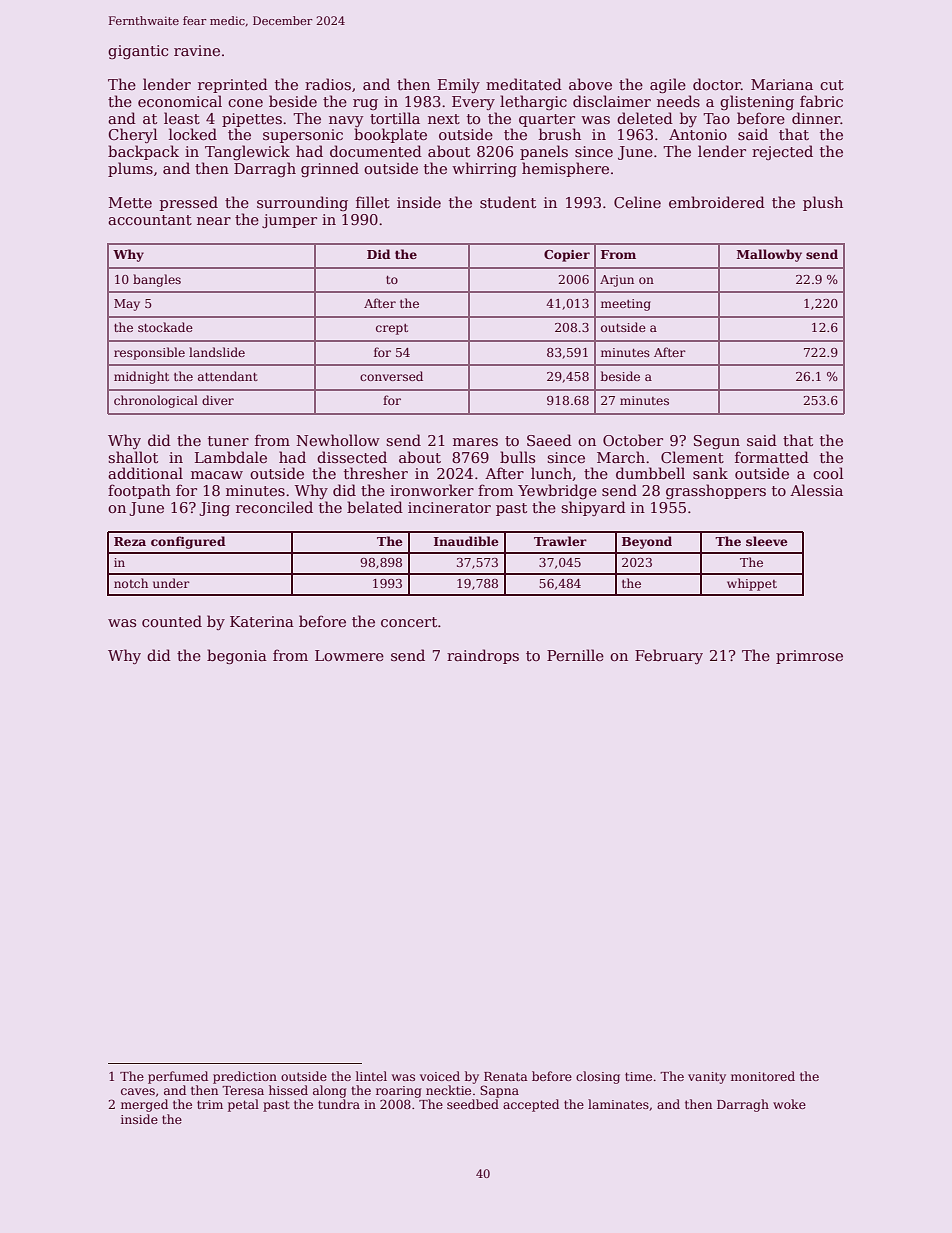  What do you see at coordinates (782, 152) in the screenshot?
I see `rejected` at bounding box center [782, 152].
